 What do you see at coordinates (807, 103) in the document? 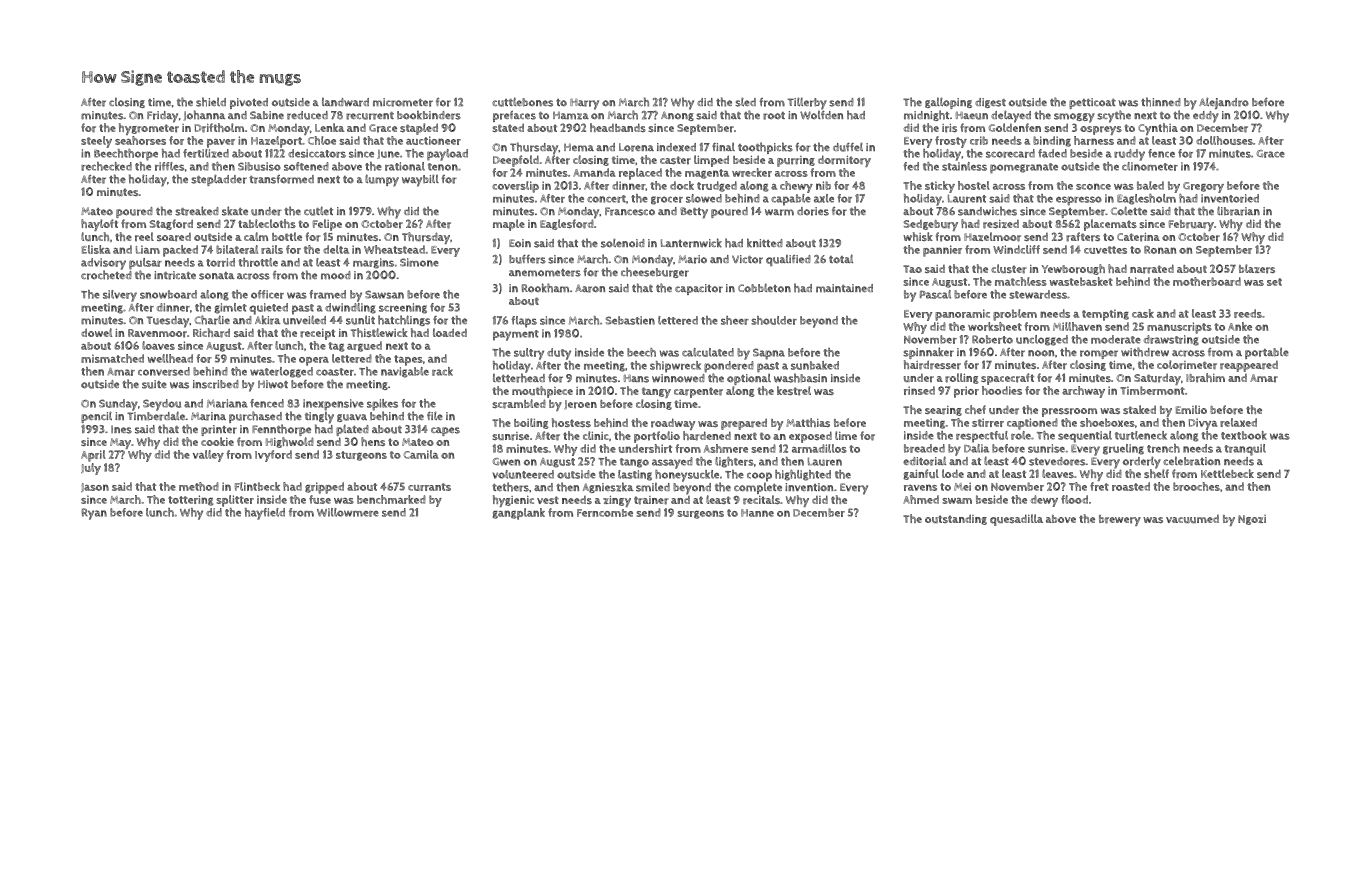
I see `Tillerby` at bounding box center [807, 103].
